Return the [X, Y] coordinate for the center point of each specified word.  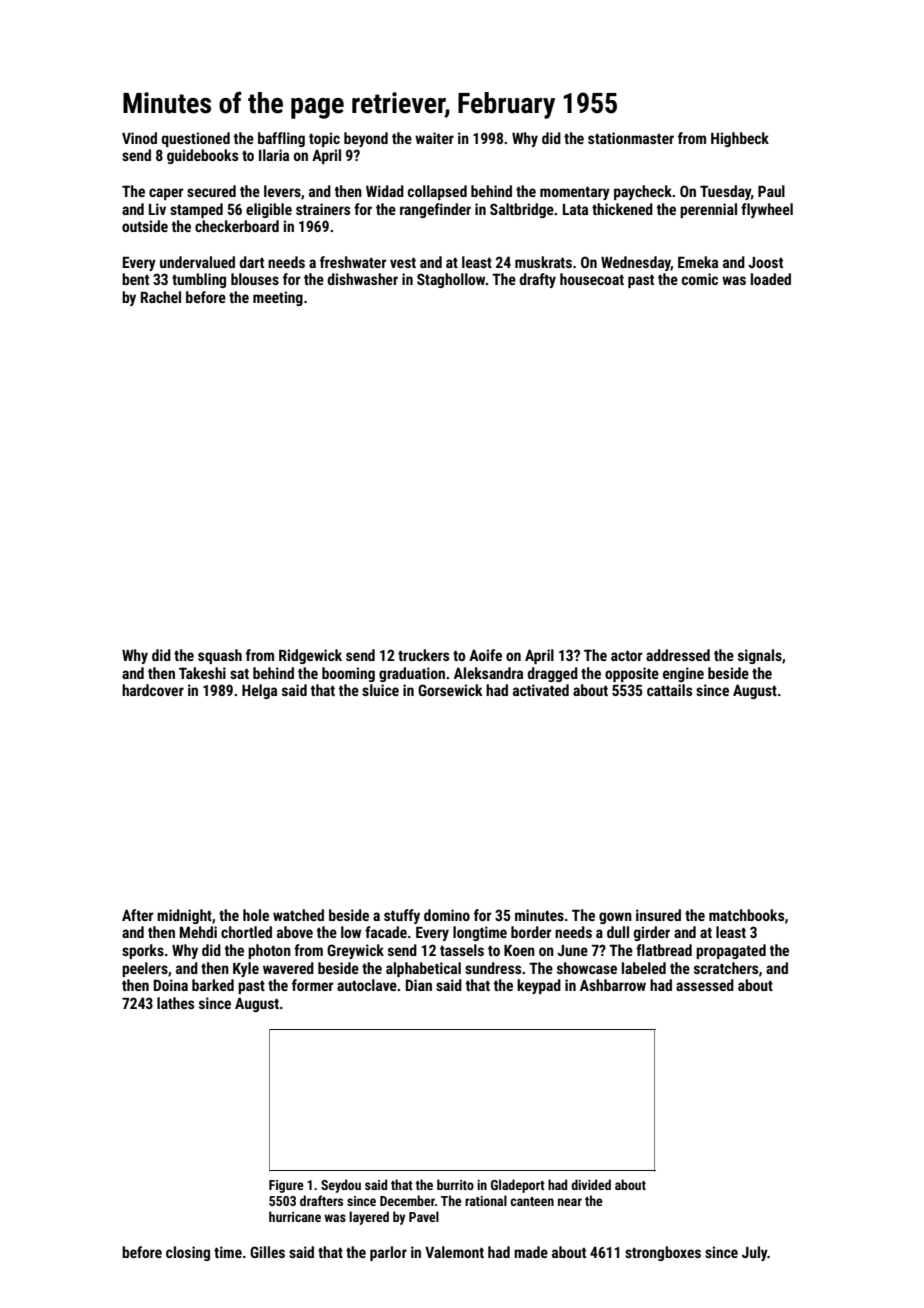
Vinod [139, 138]
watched [298, 915]
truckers [423, 655]
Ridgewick [310, 656]
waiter [434, 138]
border [531, 932]
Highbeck [740, 139]
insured [658, 915]
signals [760, 656]
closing [188, 1253]
